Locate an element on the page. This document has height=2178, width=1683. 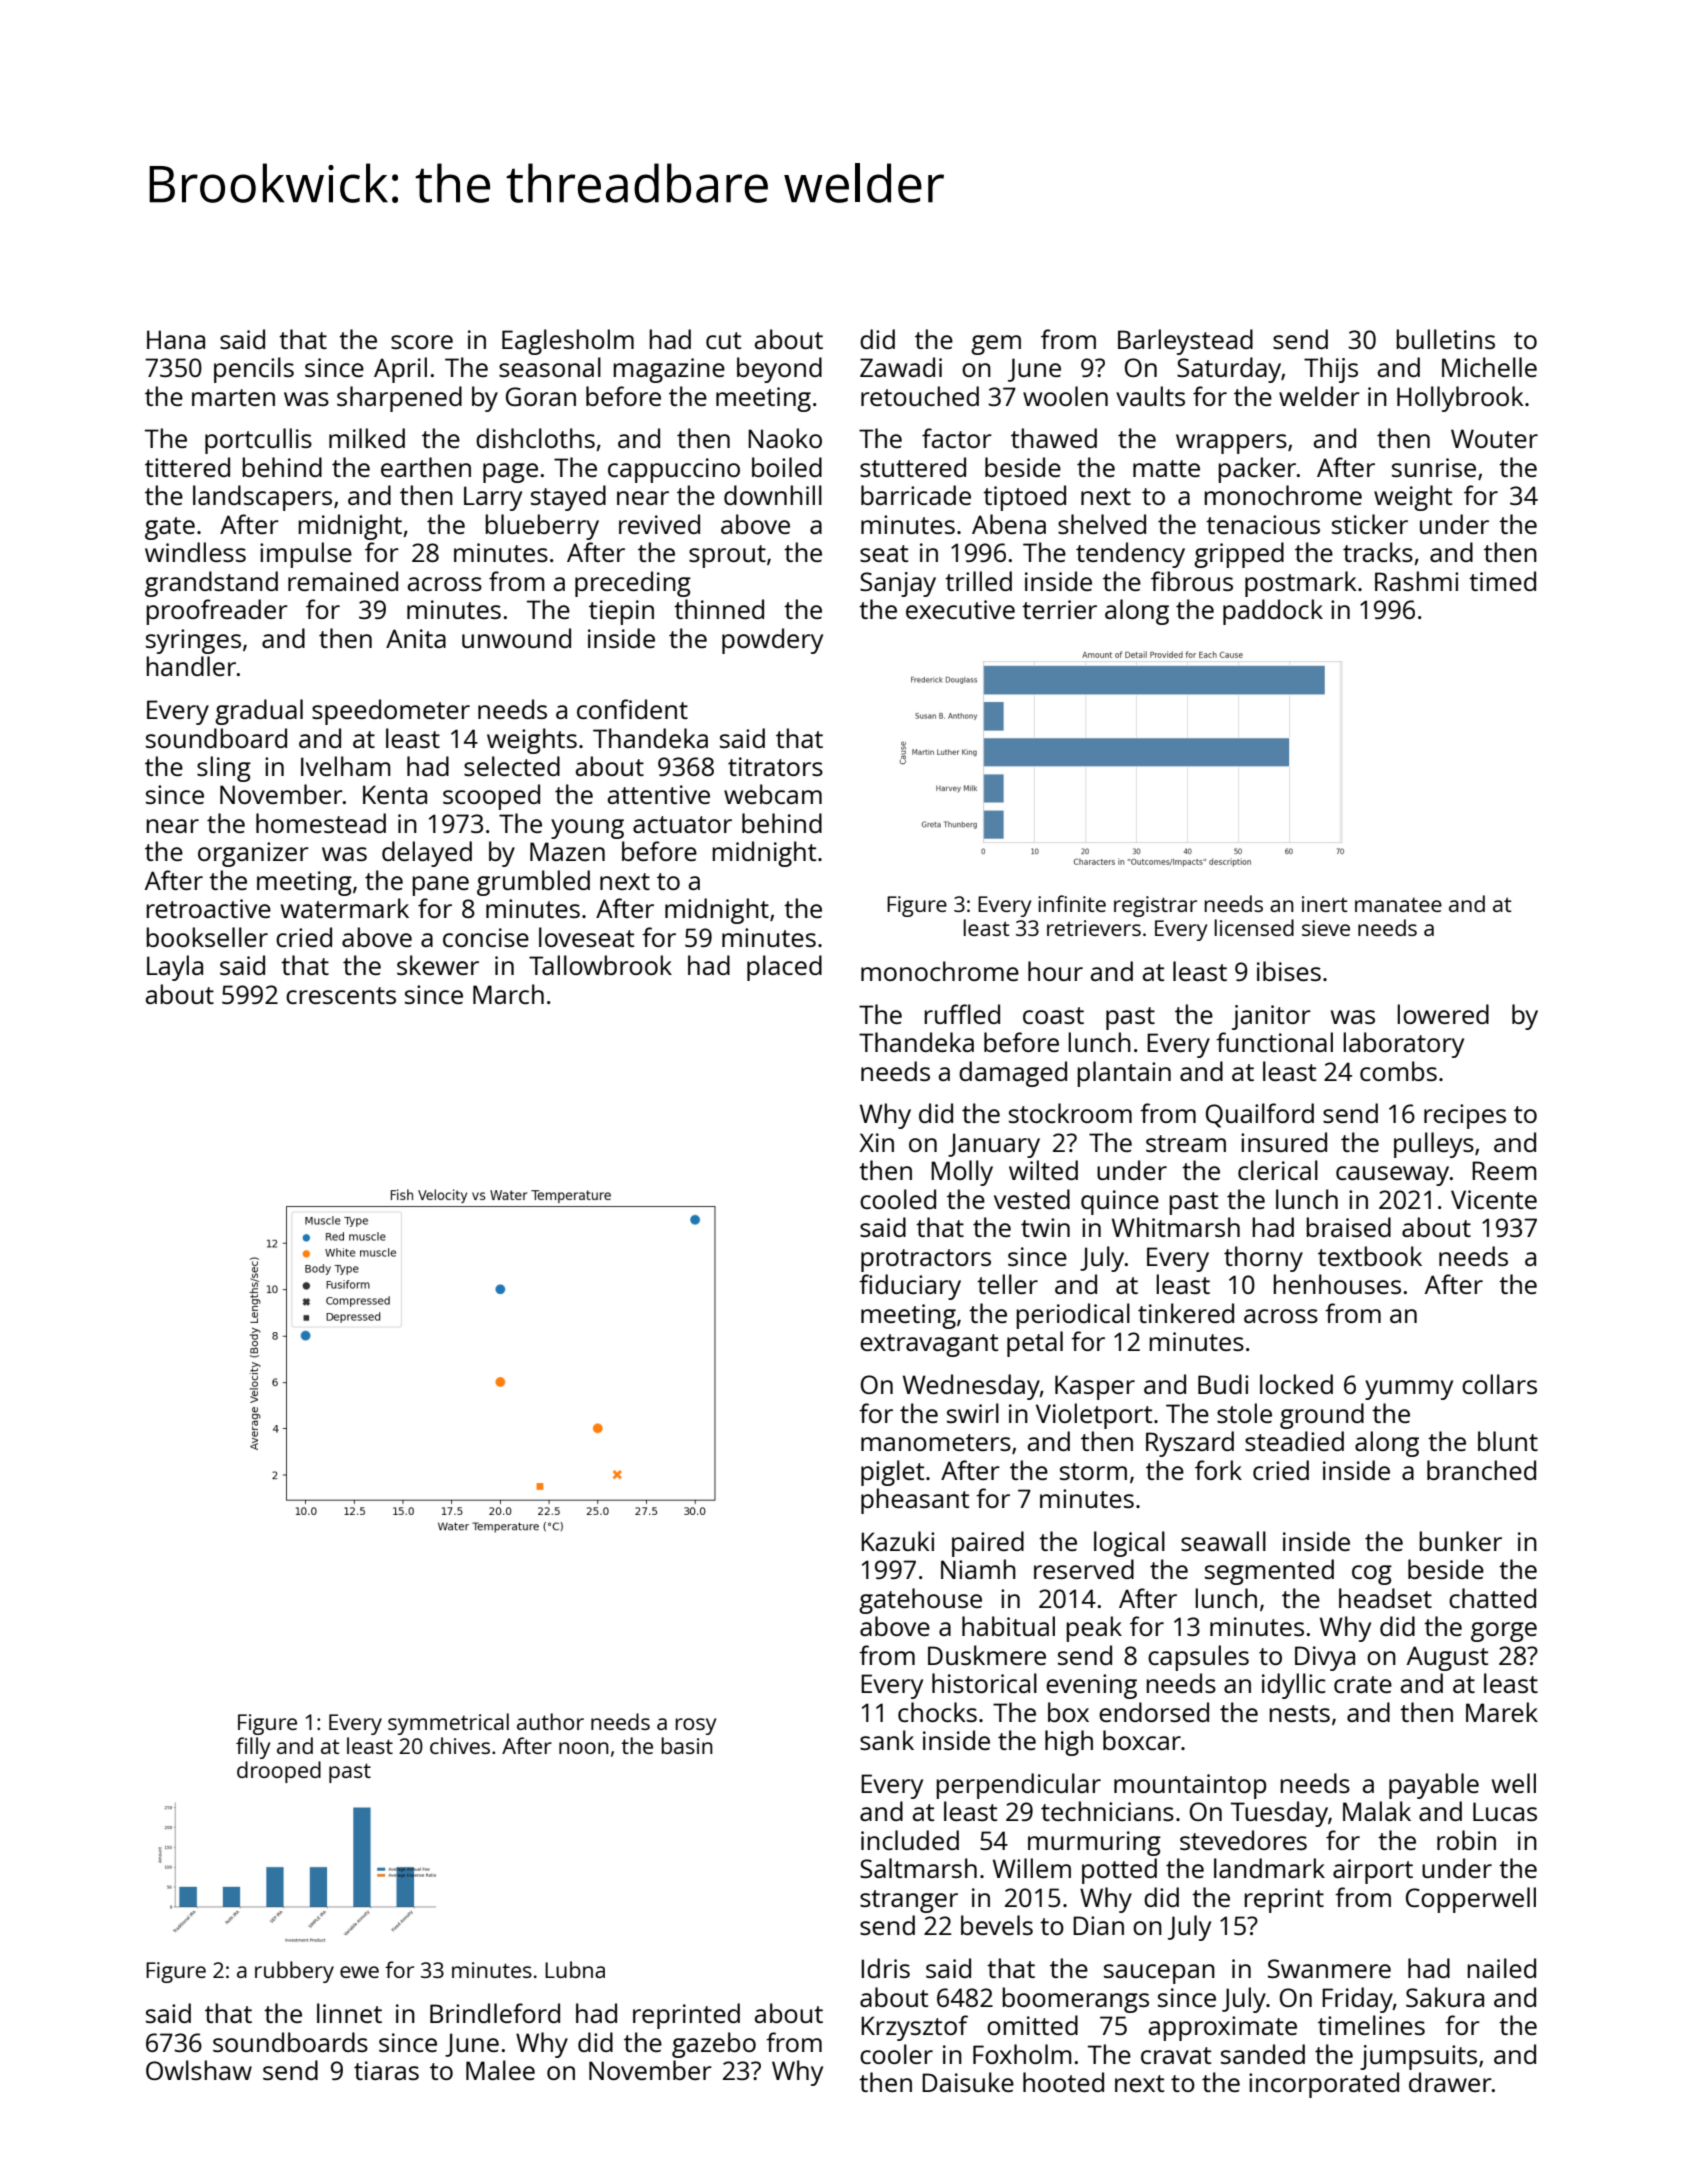
filly is located at coordinates (253, 1748).
